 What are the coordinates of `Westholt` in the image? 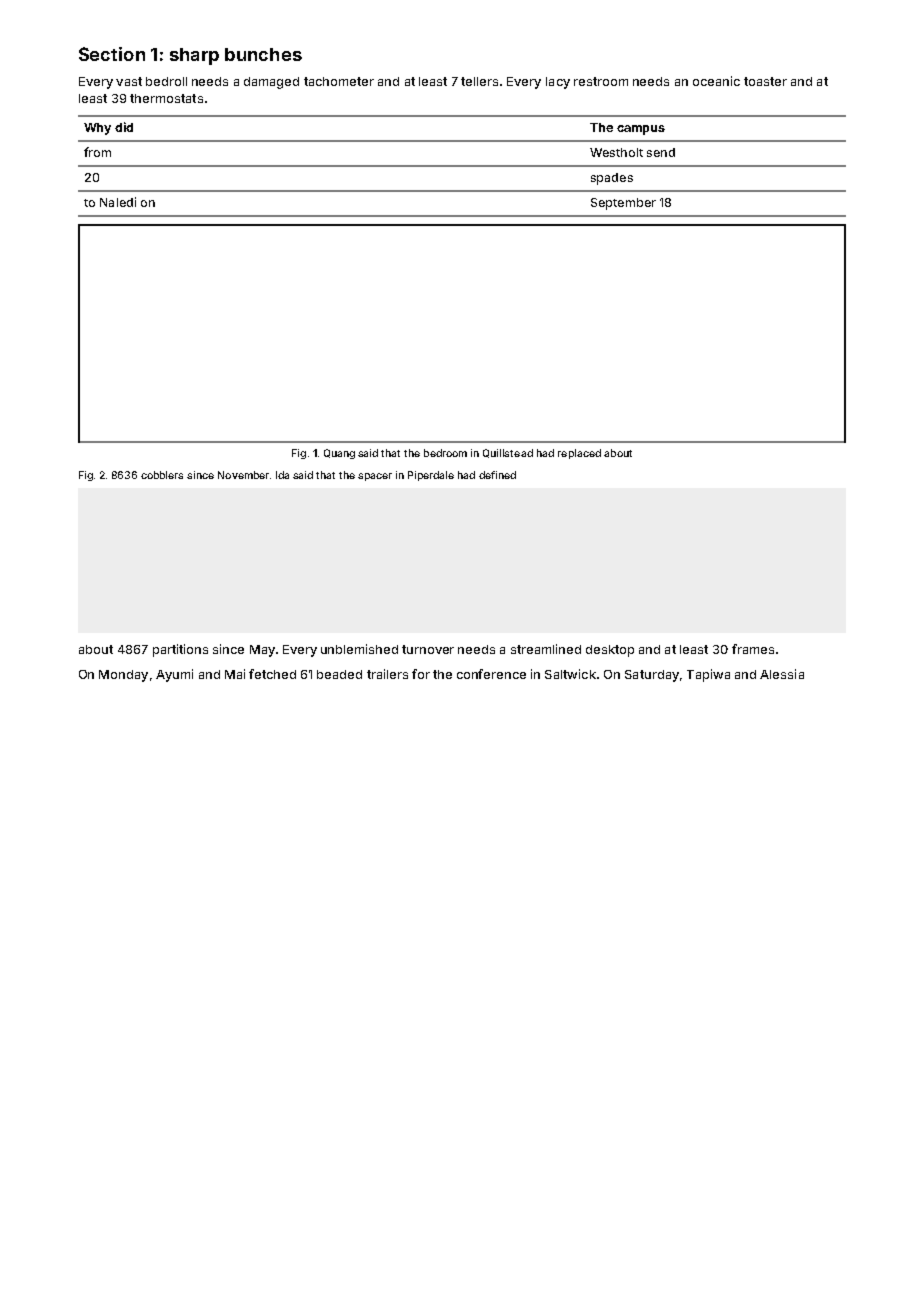 It's located at (616, 152).
